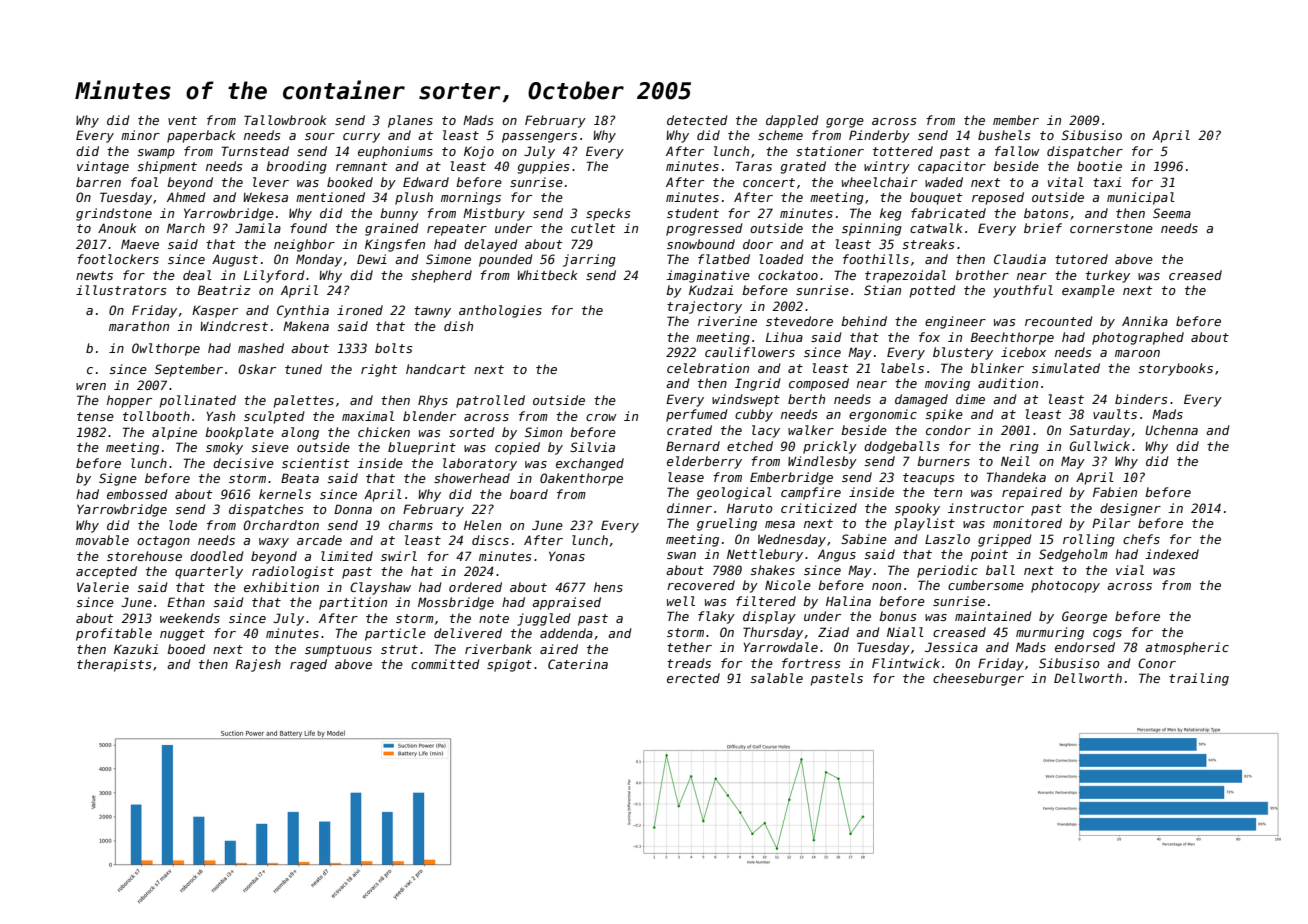 The image size is (1308, 924). Describe the element at coordinates (114, 665) in the screenshot. I see `therapists` at that location.
